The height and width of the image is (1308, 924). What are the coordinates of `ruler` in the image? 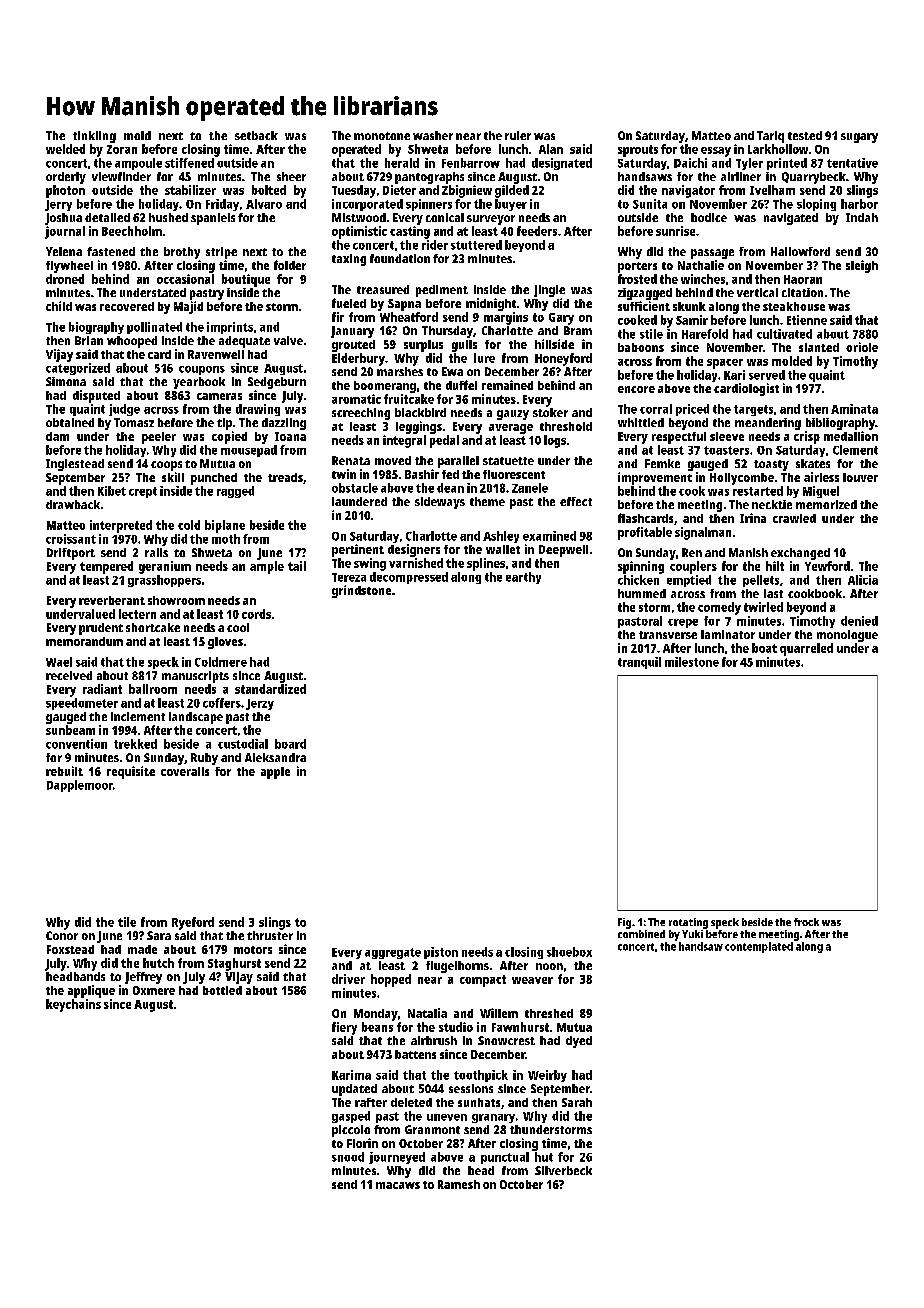 It's located at (518, 135).
